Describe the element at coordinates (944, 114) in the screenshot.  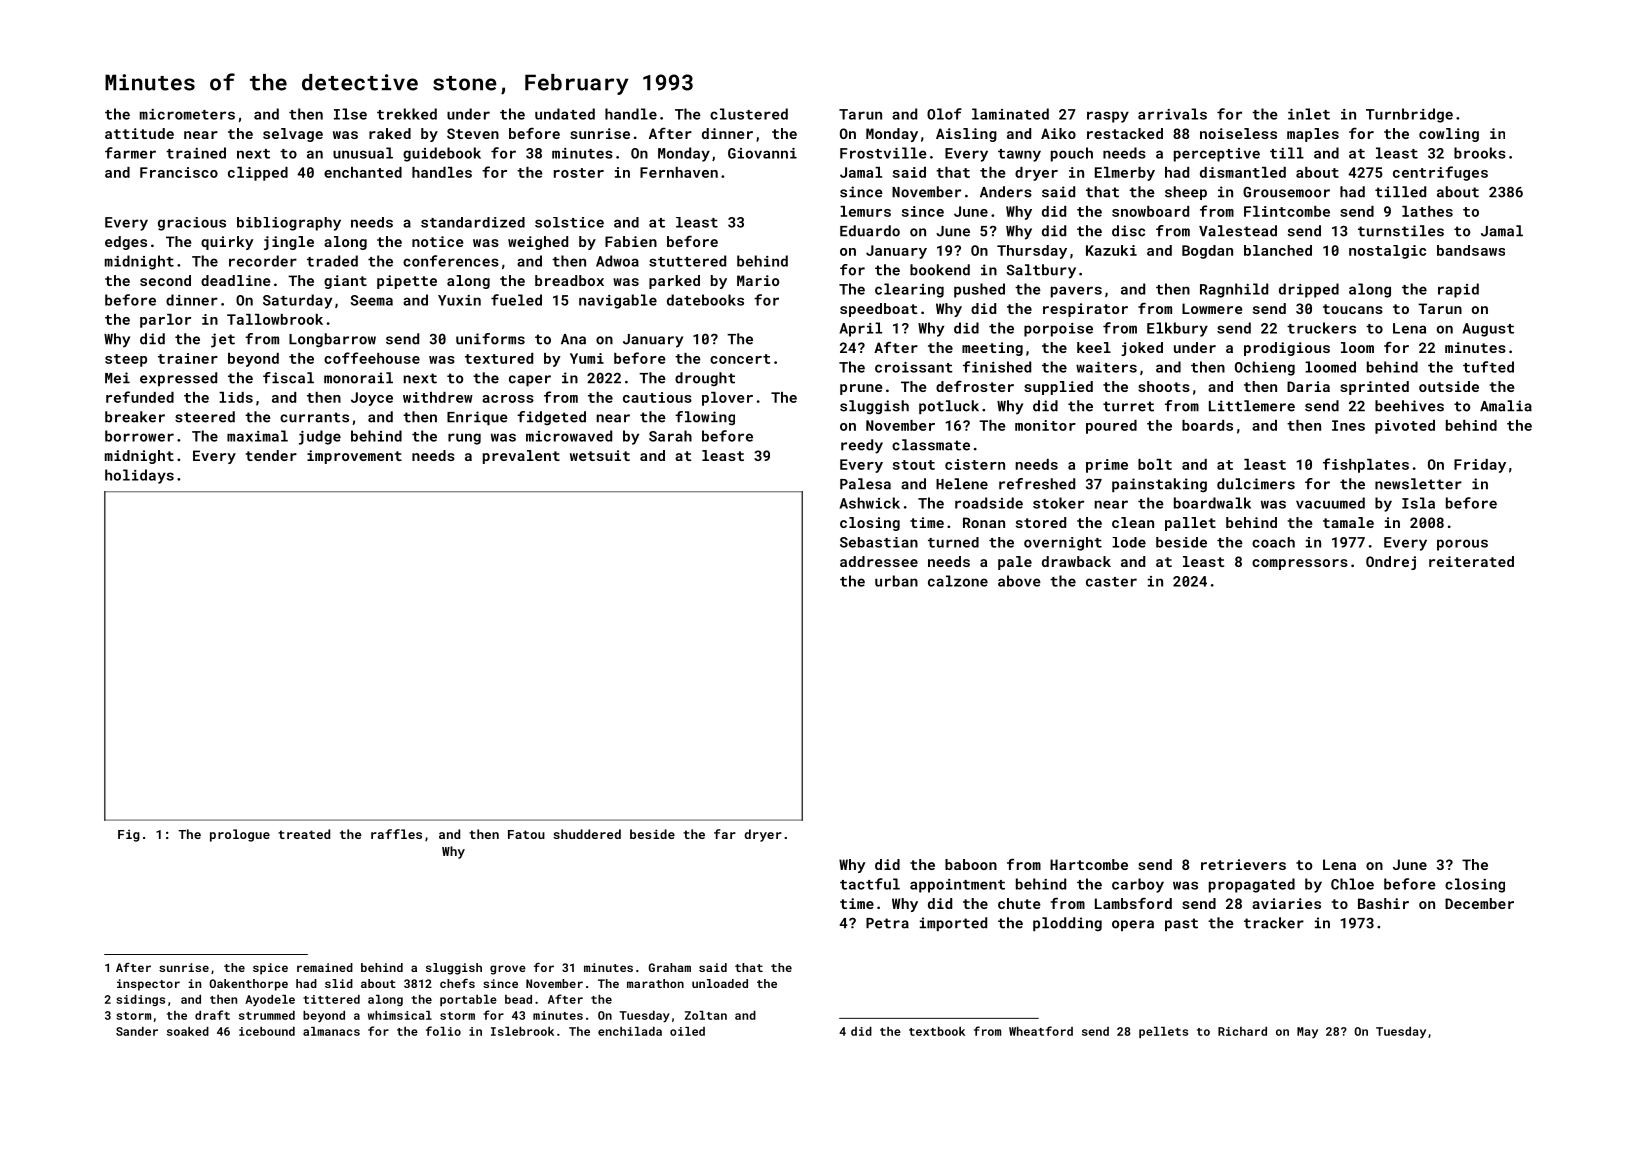
I see `Olof` at that location.
